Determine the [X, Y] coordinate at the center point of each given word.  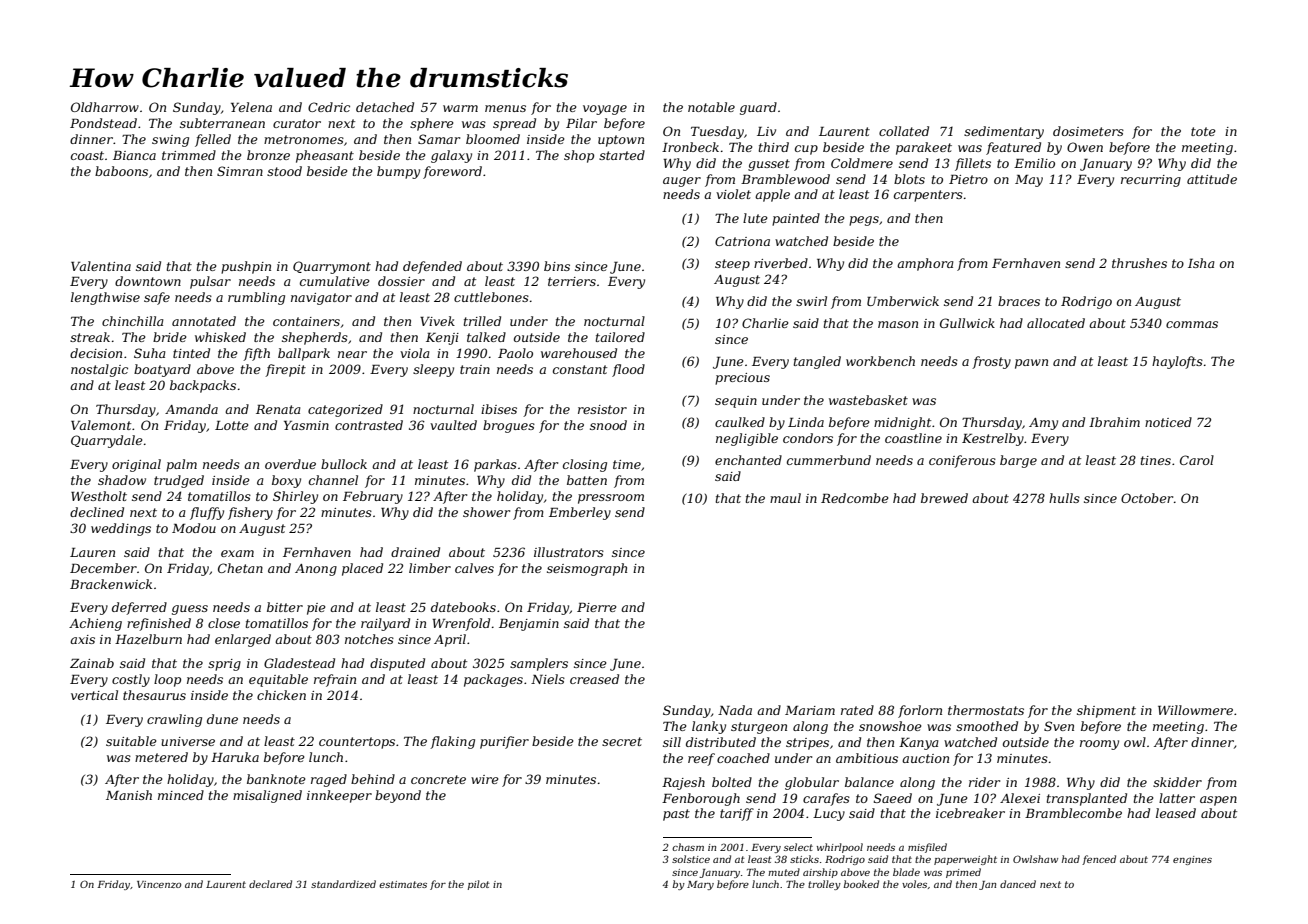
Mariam [810, 710]
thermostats [986, 710]
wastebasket [868, 400]
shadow [122, 480]
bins [557, 266]
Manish [129, 795]
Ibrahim [1114, 422]
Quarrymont [332, 267]
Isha [1201, 263]
